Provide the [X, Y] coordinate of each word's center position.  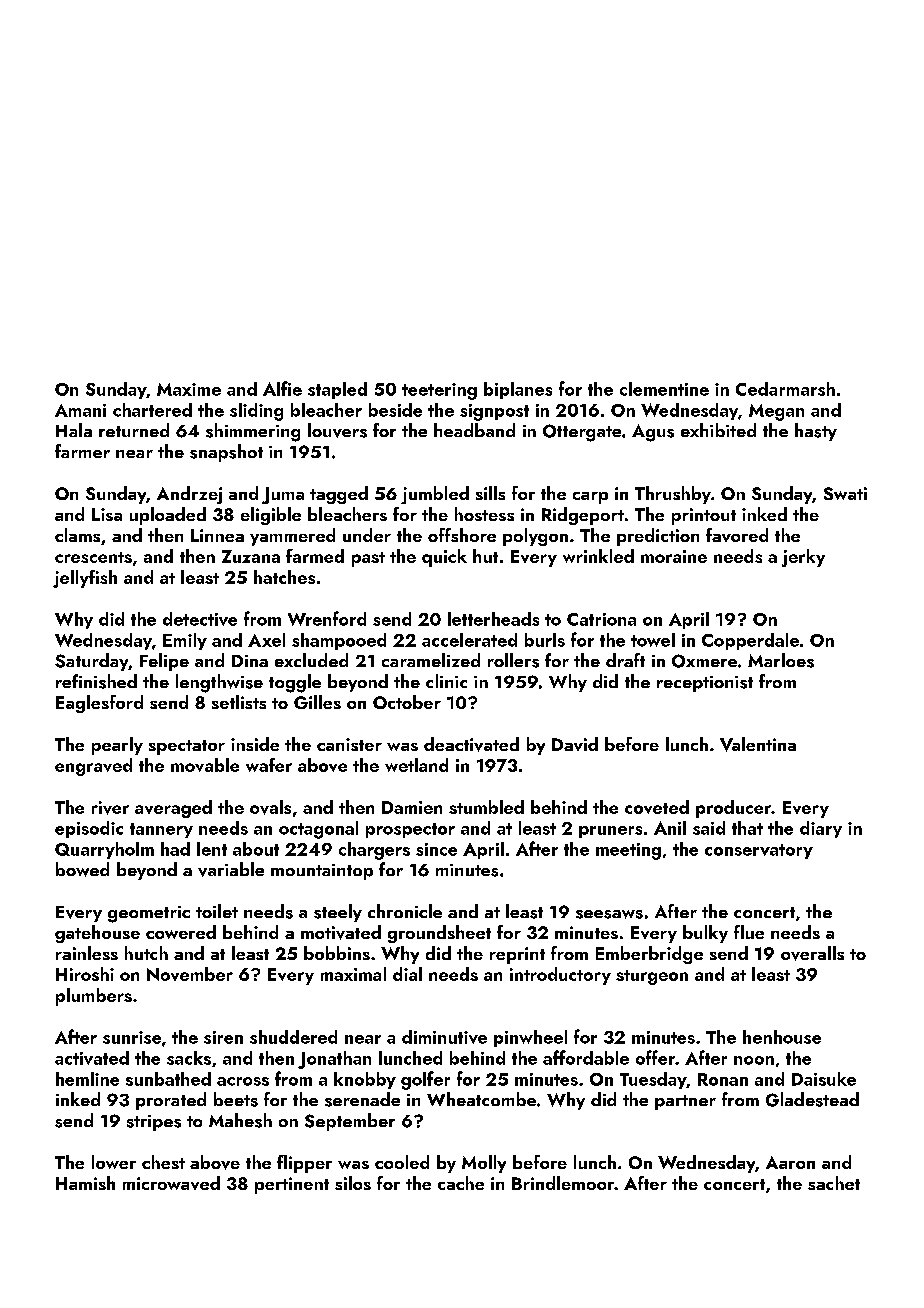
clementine [664, 389]
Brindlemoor [563, 1183]
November [190, 974]
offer [655, 1057]
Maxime [189, 389]
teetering [439, 391]
